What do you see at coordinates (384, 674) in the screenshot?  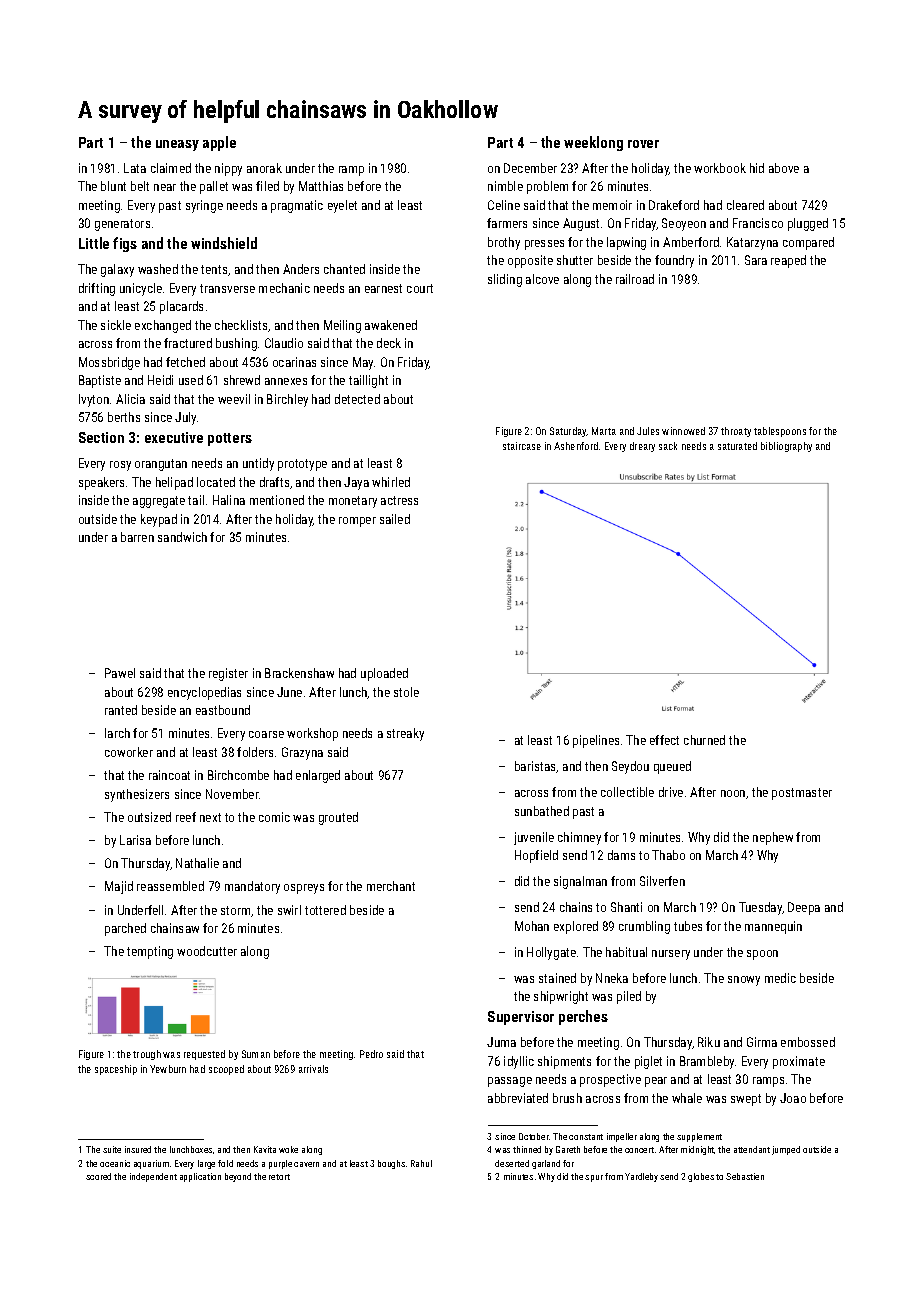 I see `uploaded` at bounding box center [384, 674].
